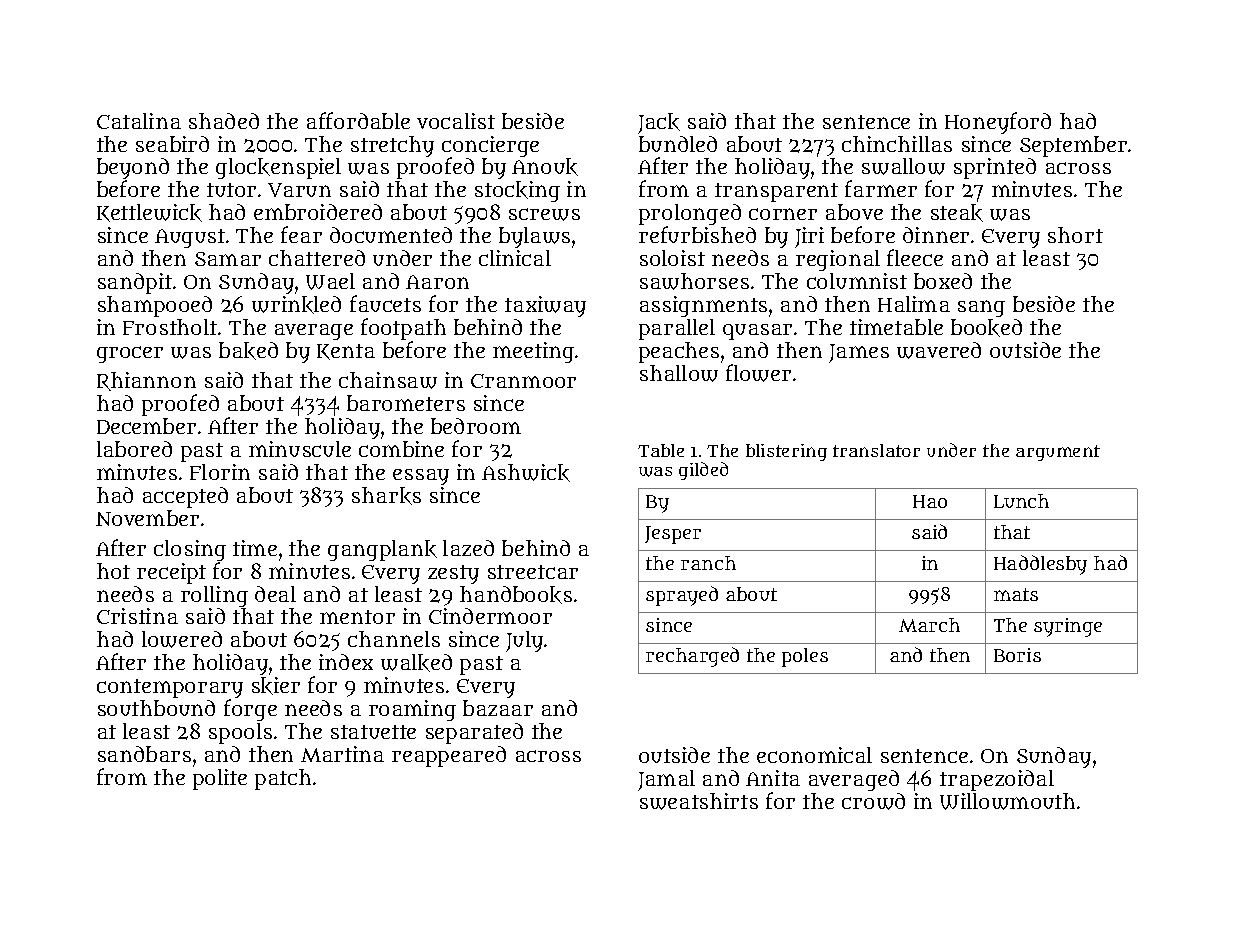 Image resolution: width=1233 pixels, height=952 pixels. What do you see at coordinates (533, 572) in the page?
I see `streetcar` at bounding box center [533, 572].
